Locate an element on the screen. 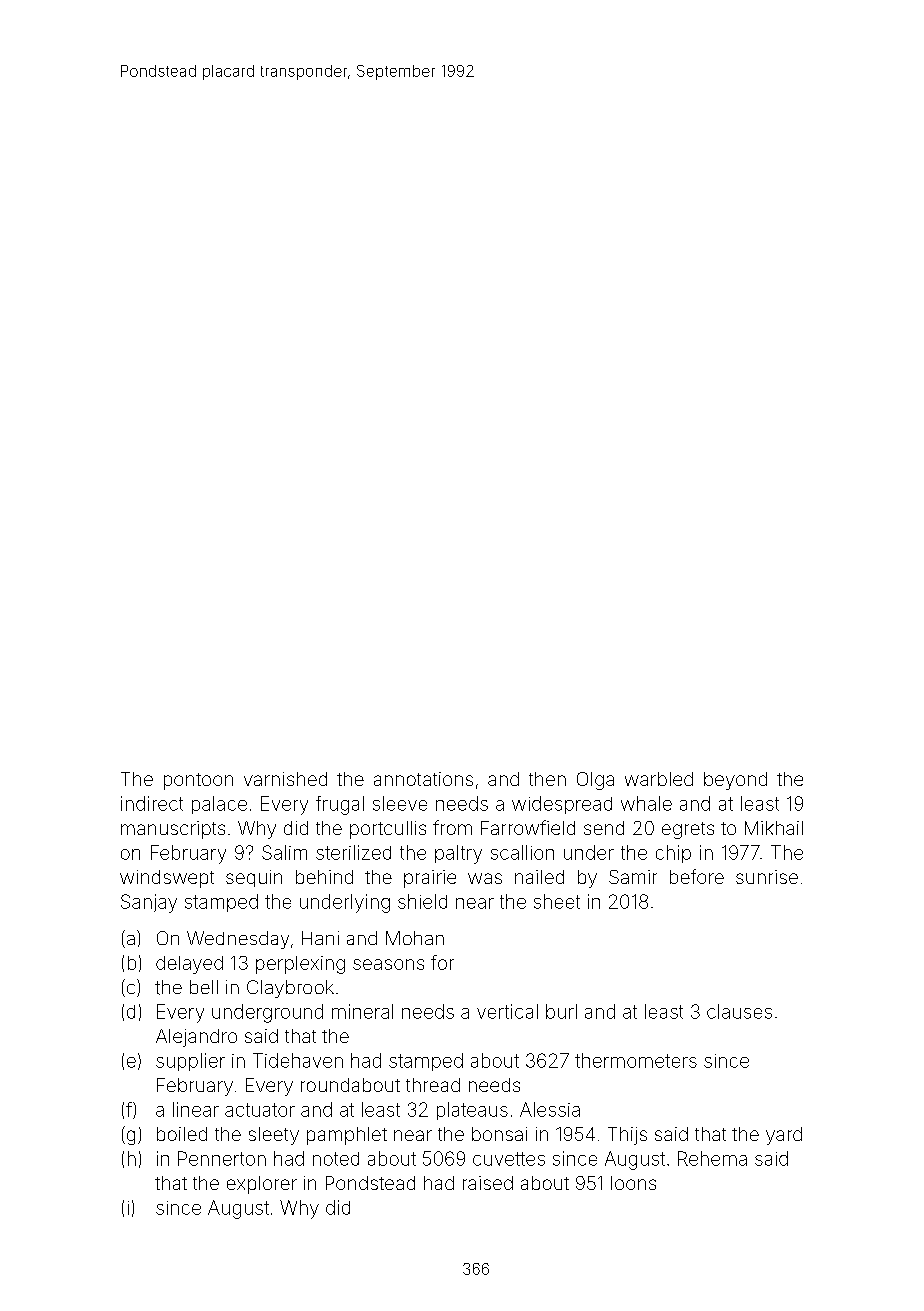  varnished is located at coordinates (285, 779).
